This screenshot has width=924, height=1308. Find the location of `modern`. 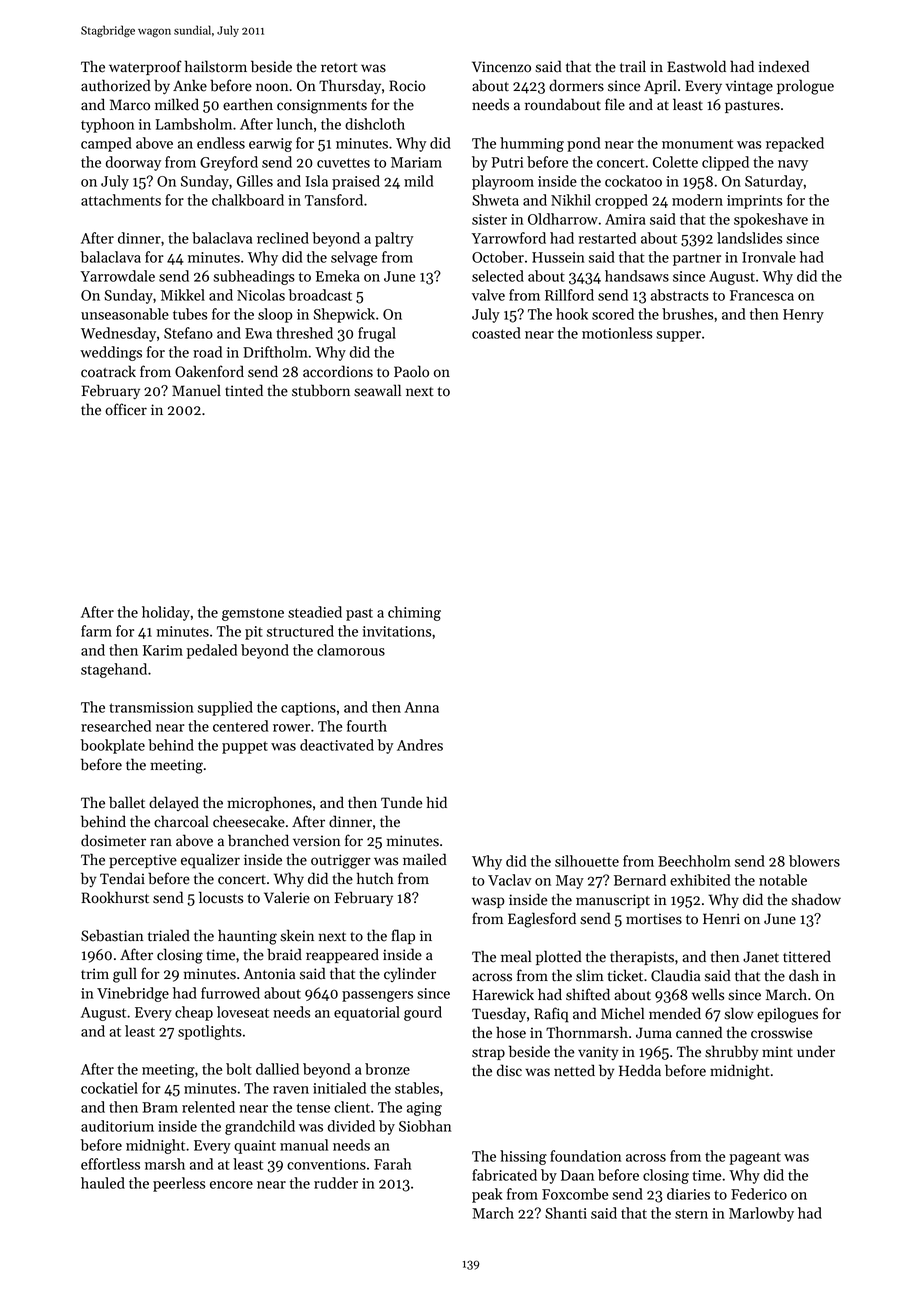

modern is located at coordinates (697, 200).
